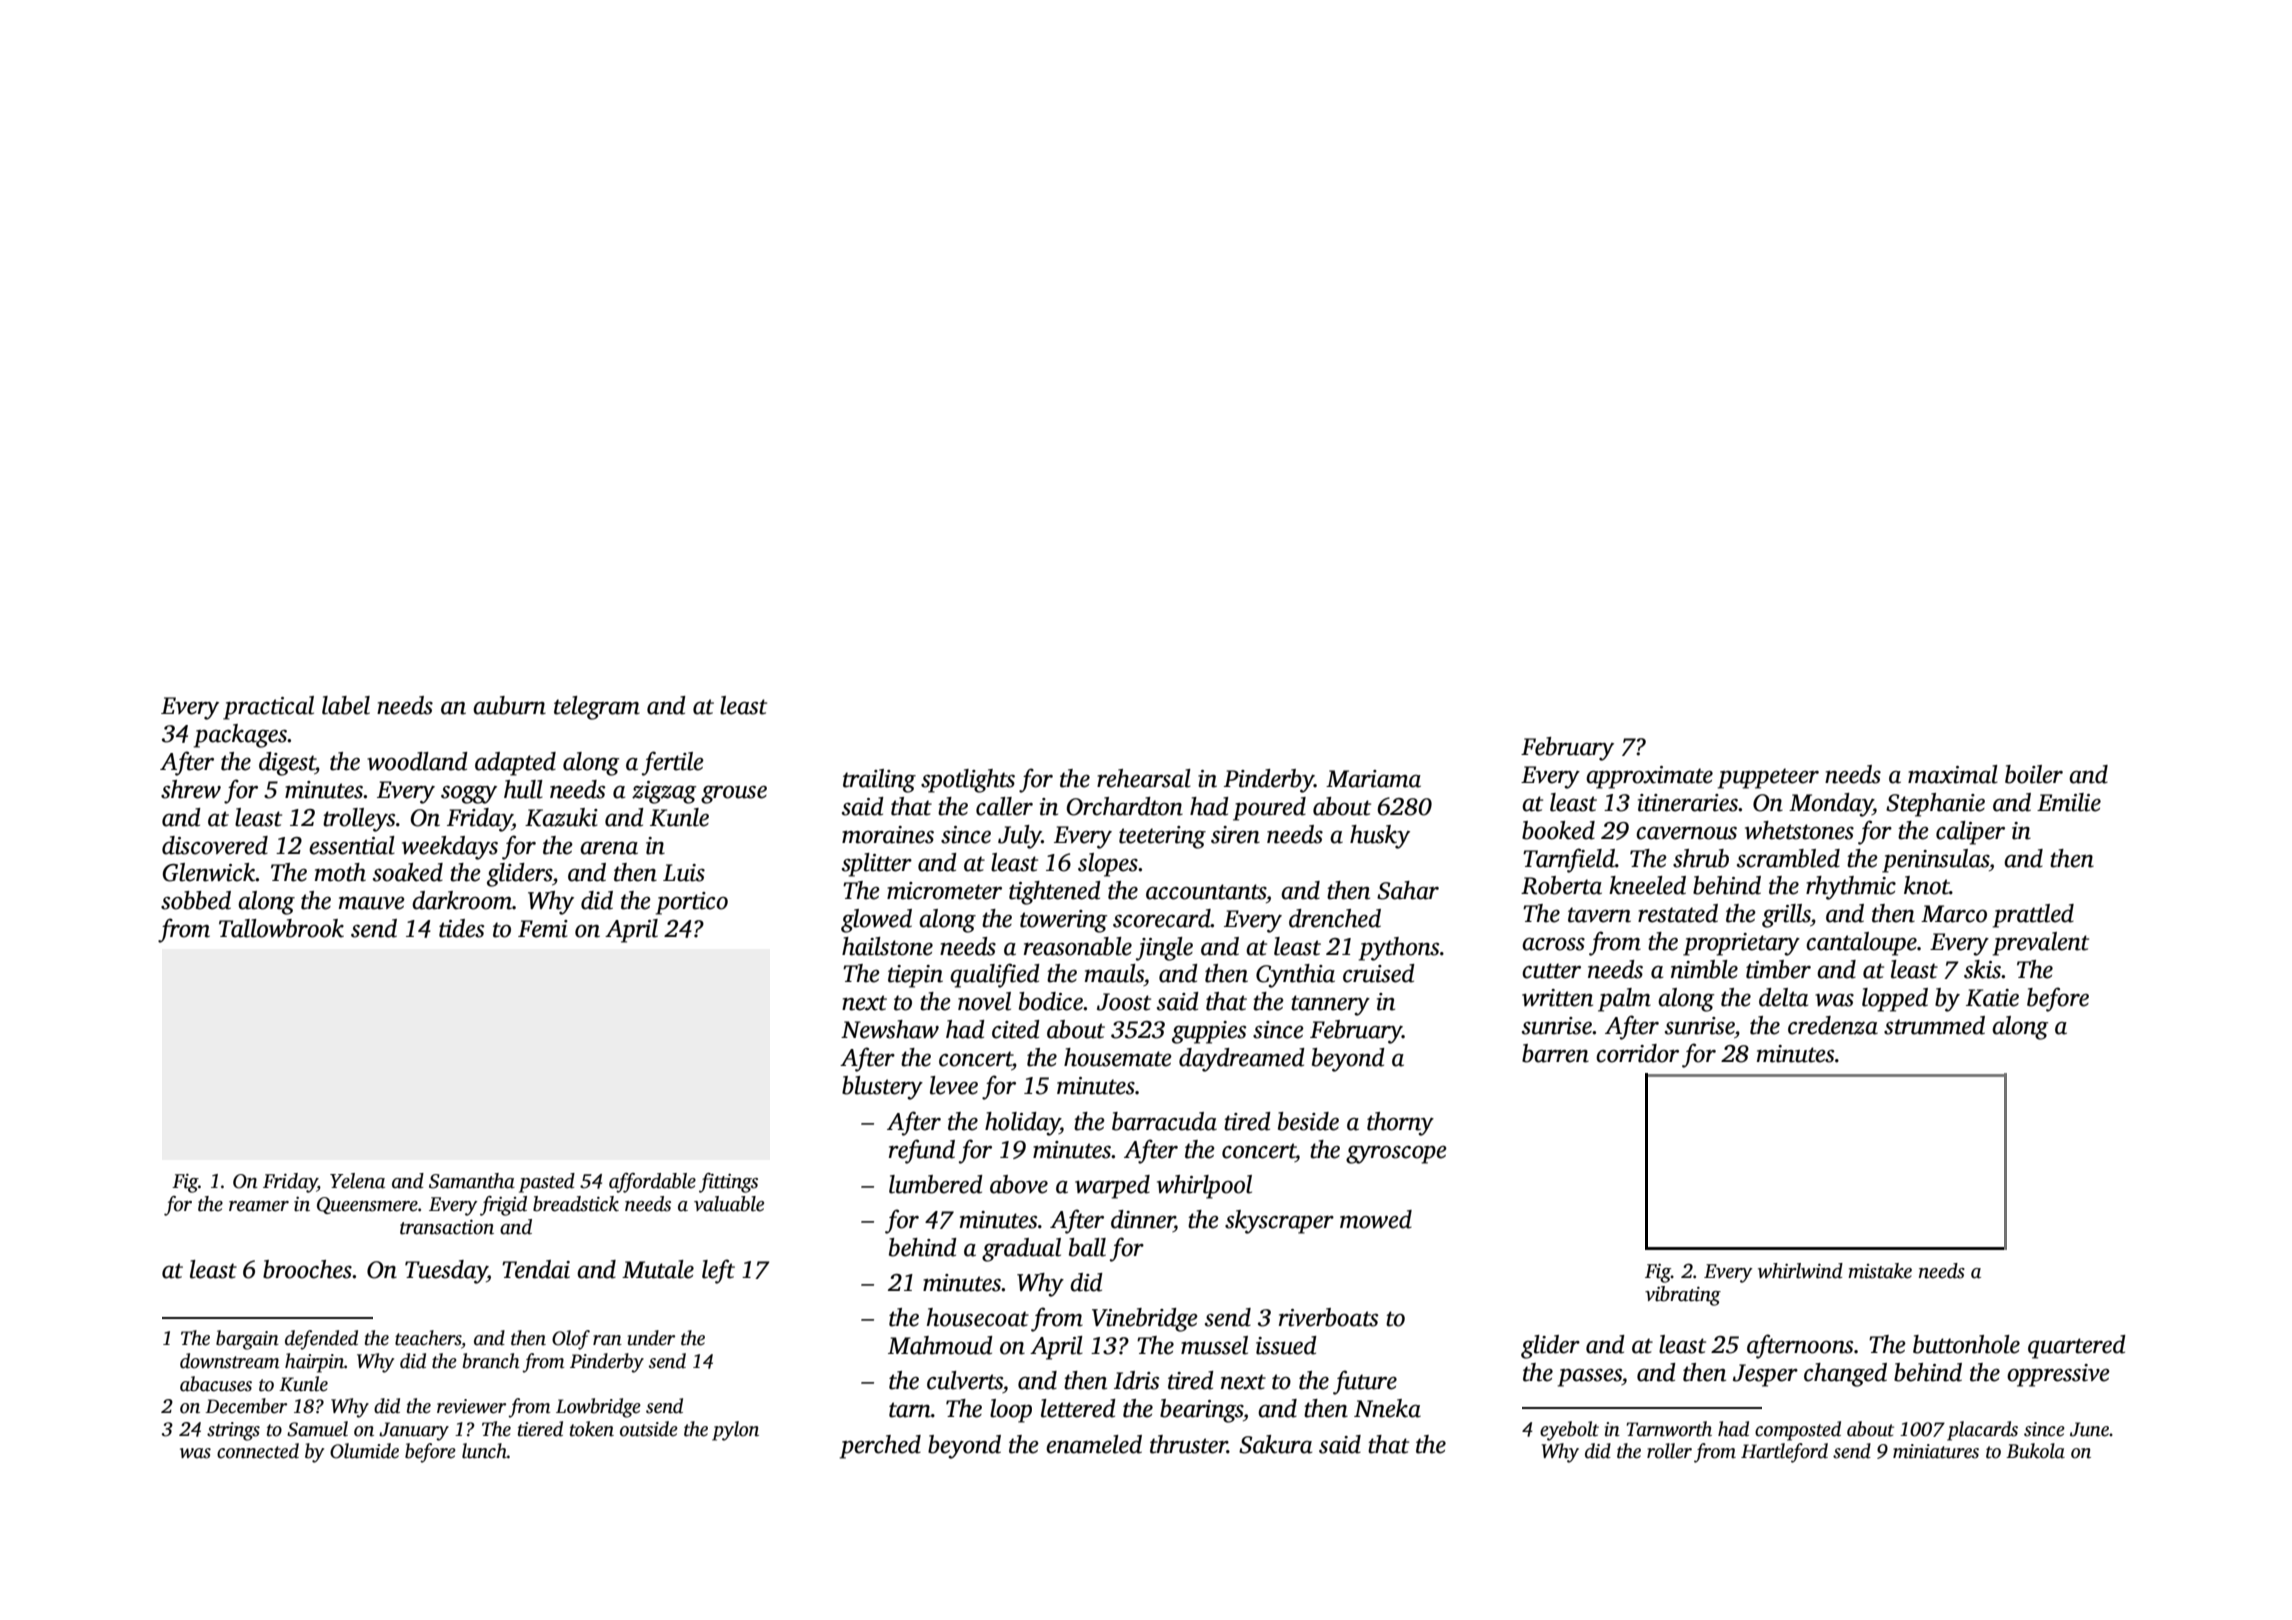  I want to click on boiler, so click(2034, 774).
